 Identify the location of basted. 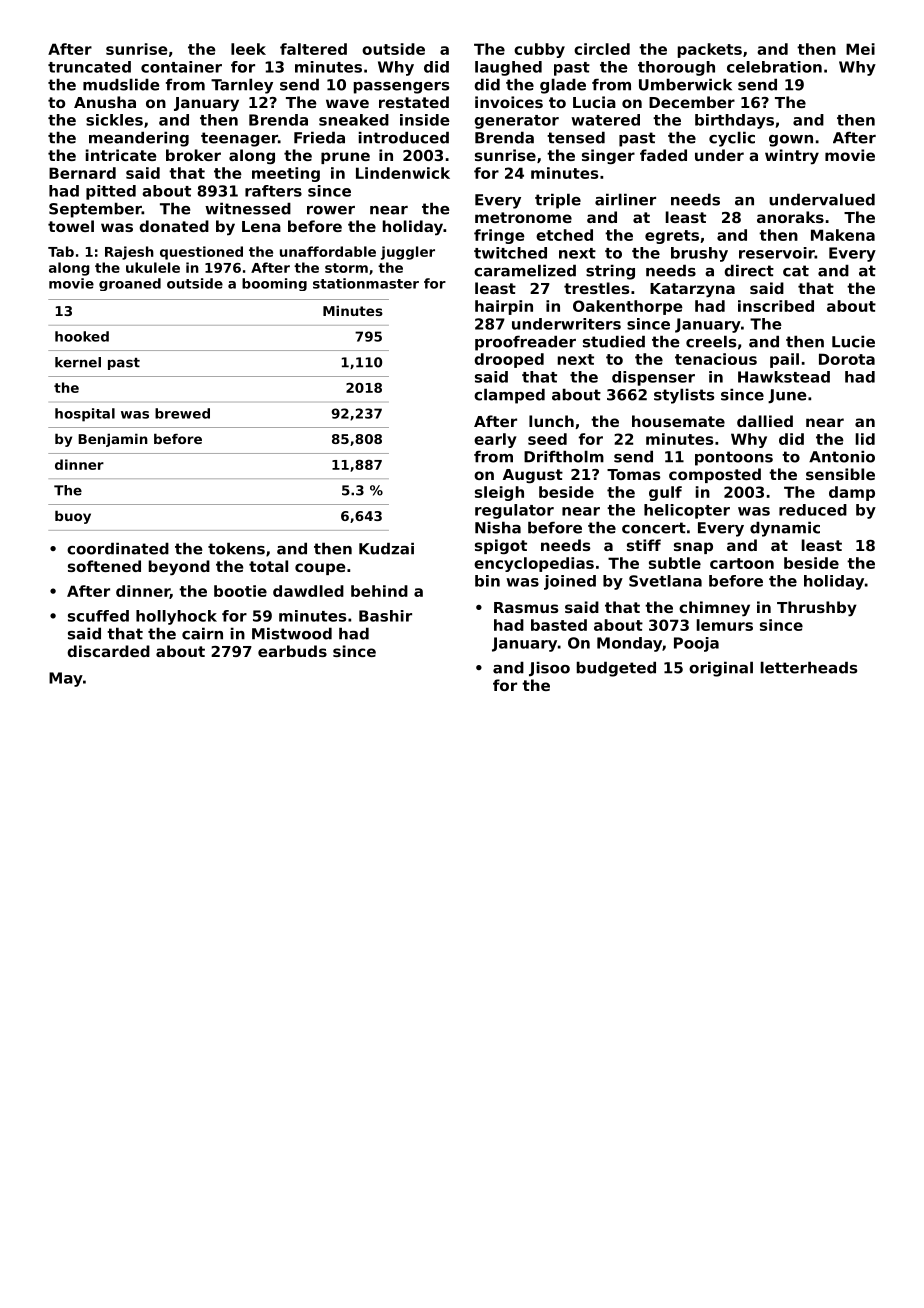
(559, 625).
